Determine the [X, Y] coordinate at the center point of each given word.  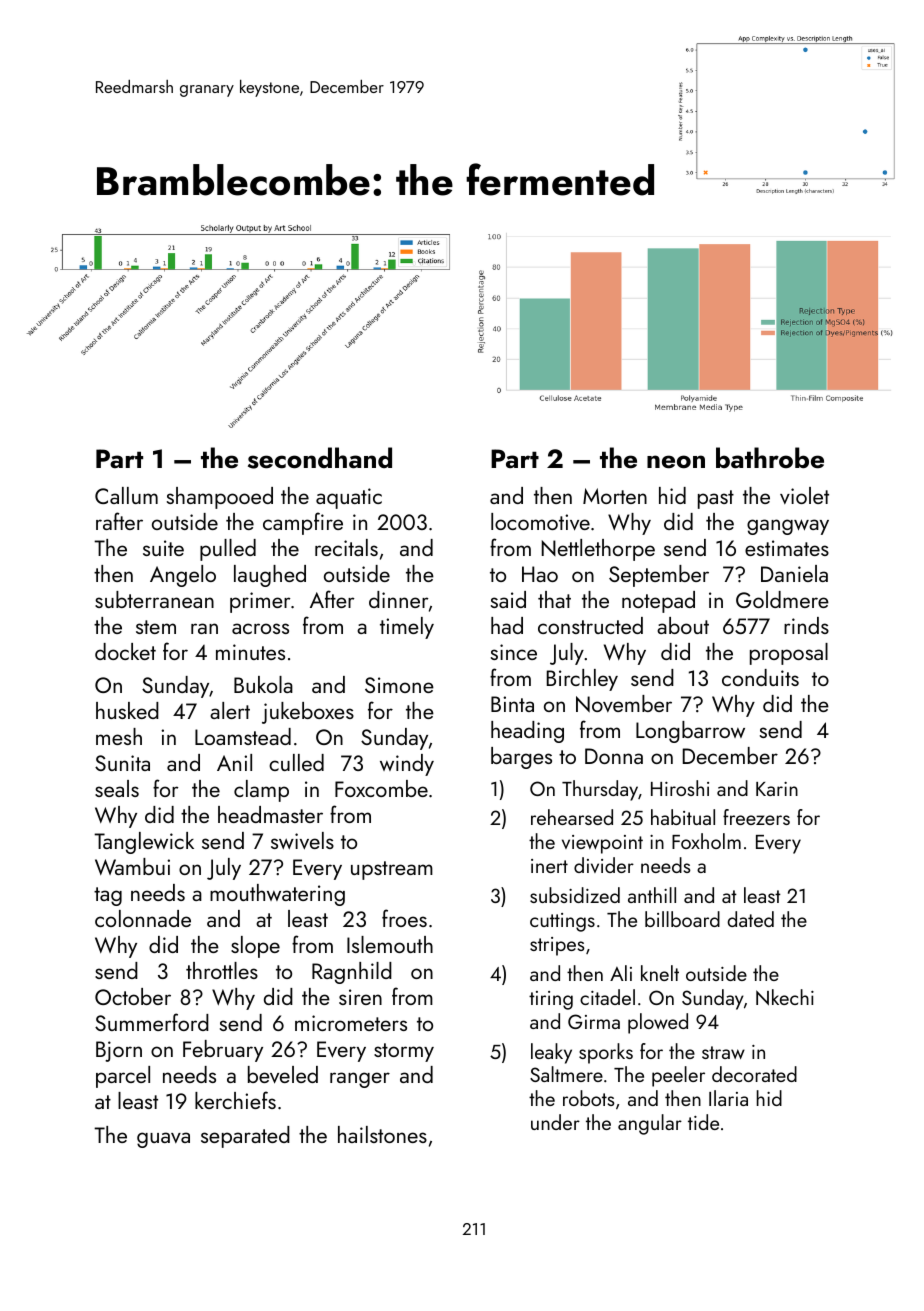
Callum [126, 495]
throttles [222, 970]
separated [245, 1137]
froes [404, 918]
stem [156, 627]
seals [117, 788]
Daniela [794, 573]
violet [804, 495]
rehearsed [572, 817]
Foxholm [706, 841]
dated [750, 919]
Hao [540, 574]
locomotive [540, 522]
